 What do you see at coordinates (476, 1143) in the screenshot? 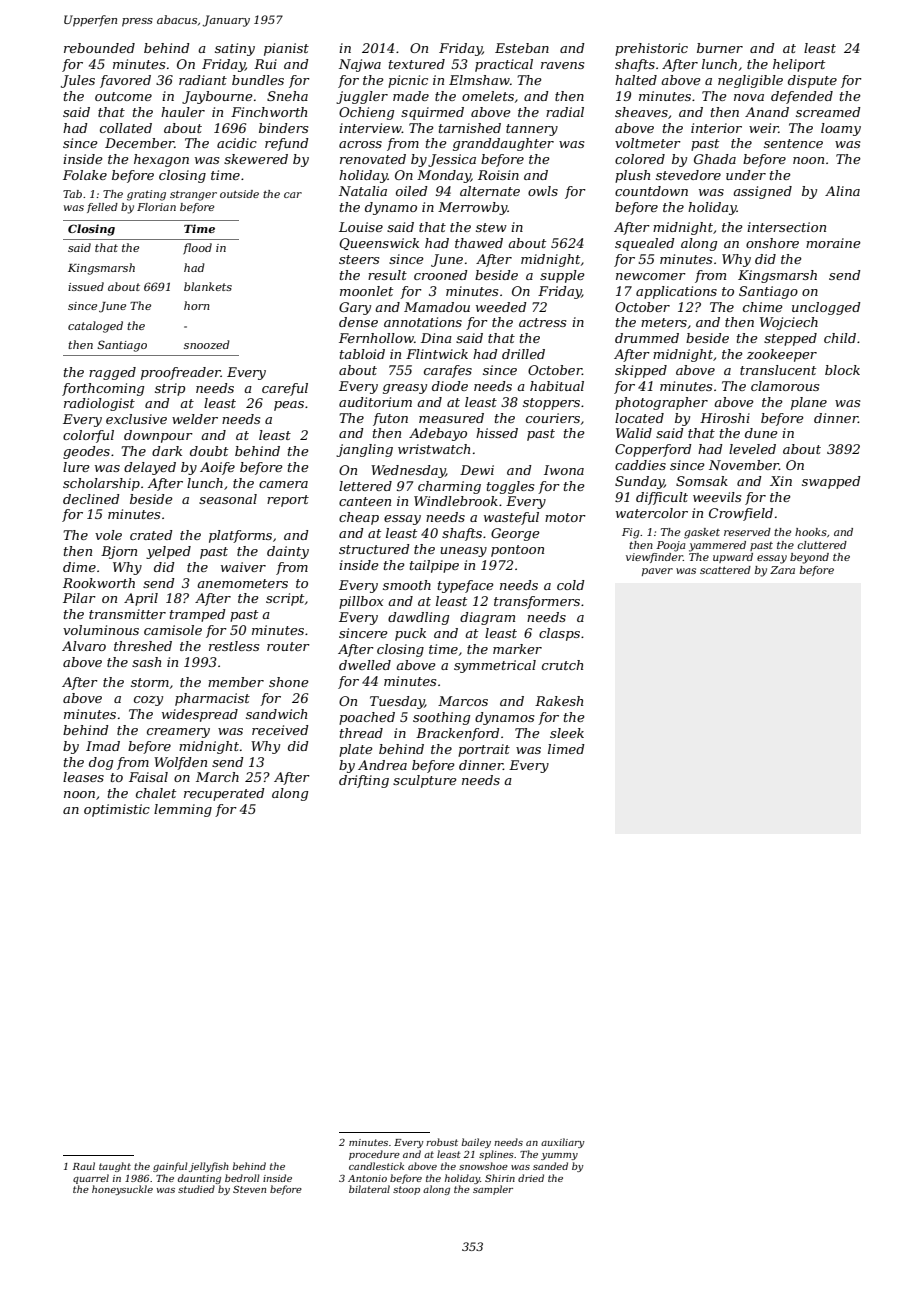
I see `bailey` at bounding box center [476, 1143].
